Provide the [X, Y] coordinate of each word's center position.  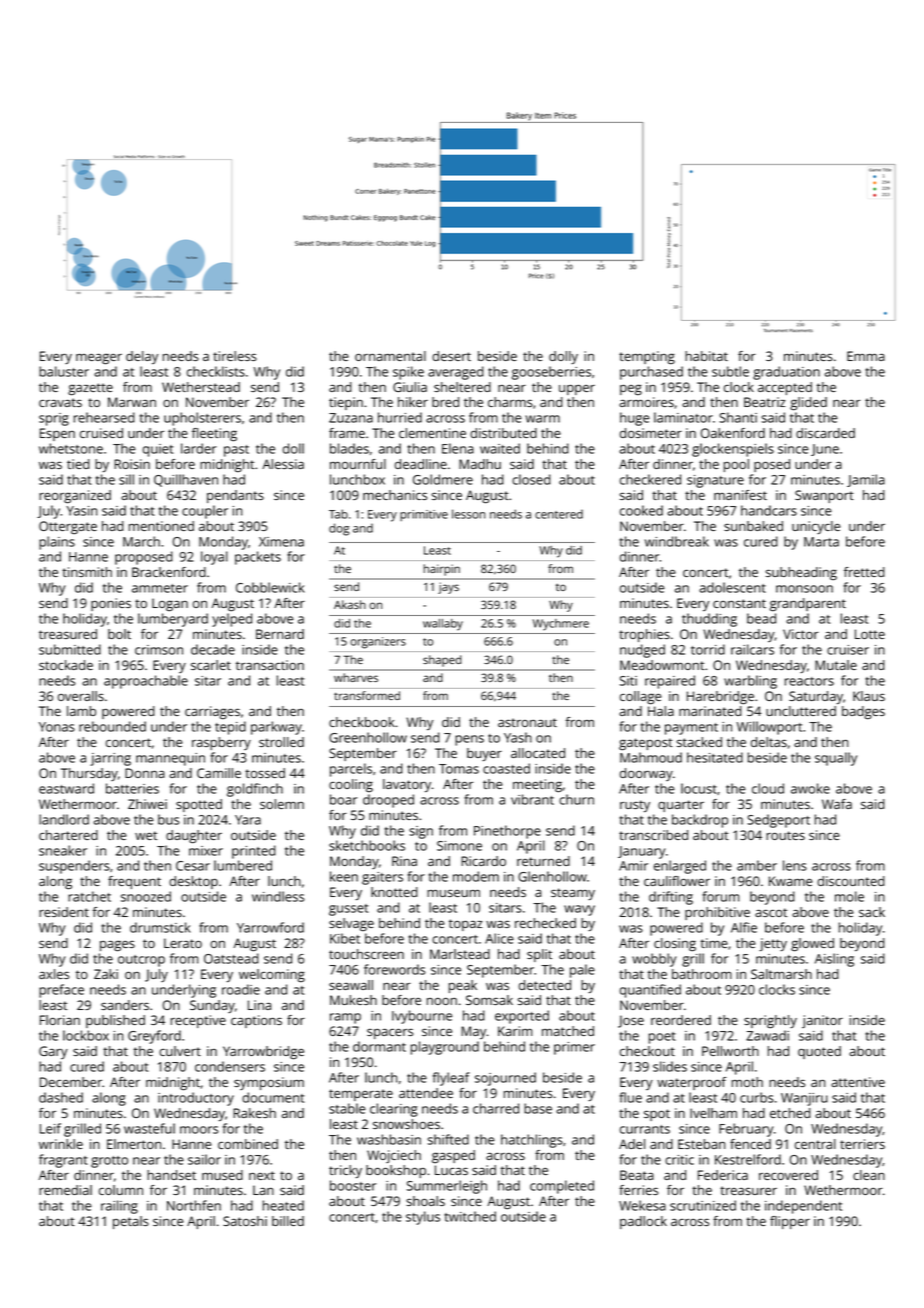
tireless [235, 356]
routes [785, 835]
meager [99, 359]
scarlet [211, 665]
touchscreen [366, 954]
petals [131, 1222]
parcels [351, 770]
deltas [769, 742]
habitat [706, 356]
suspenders [74, 867]
